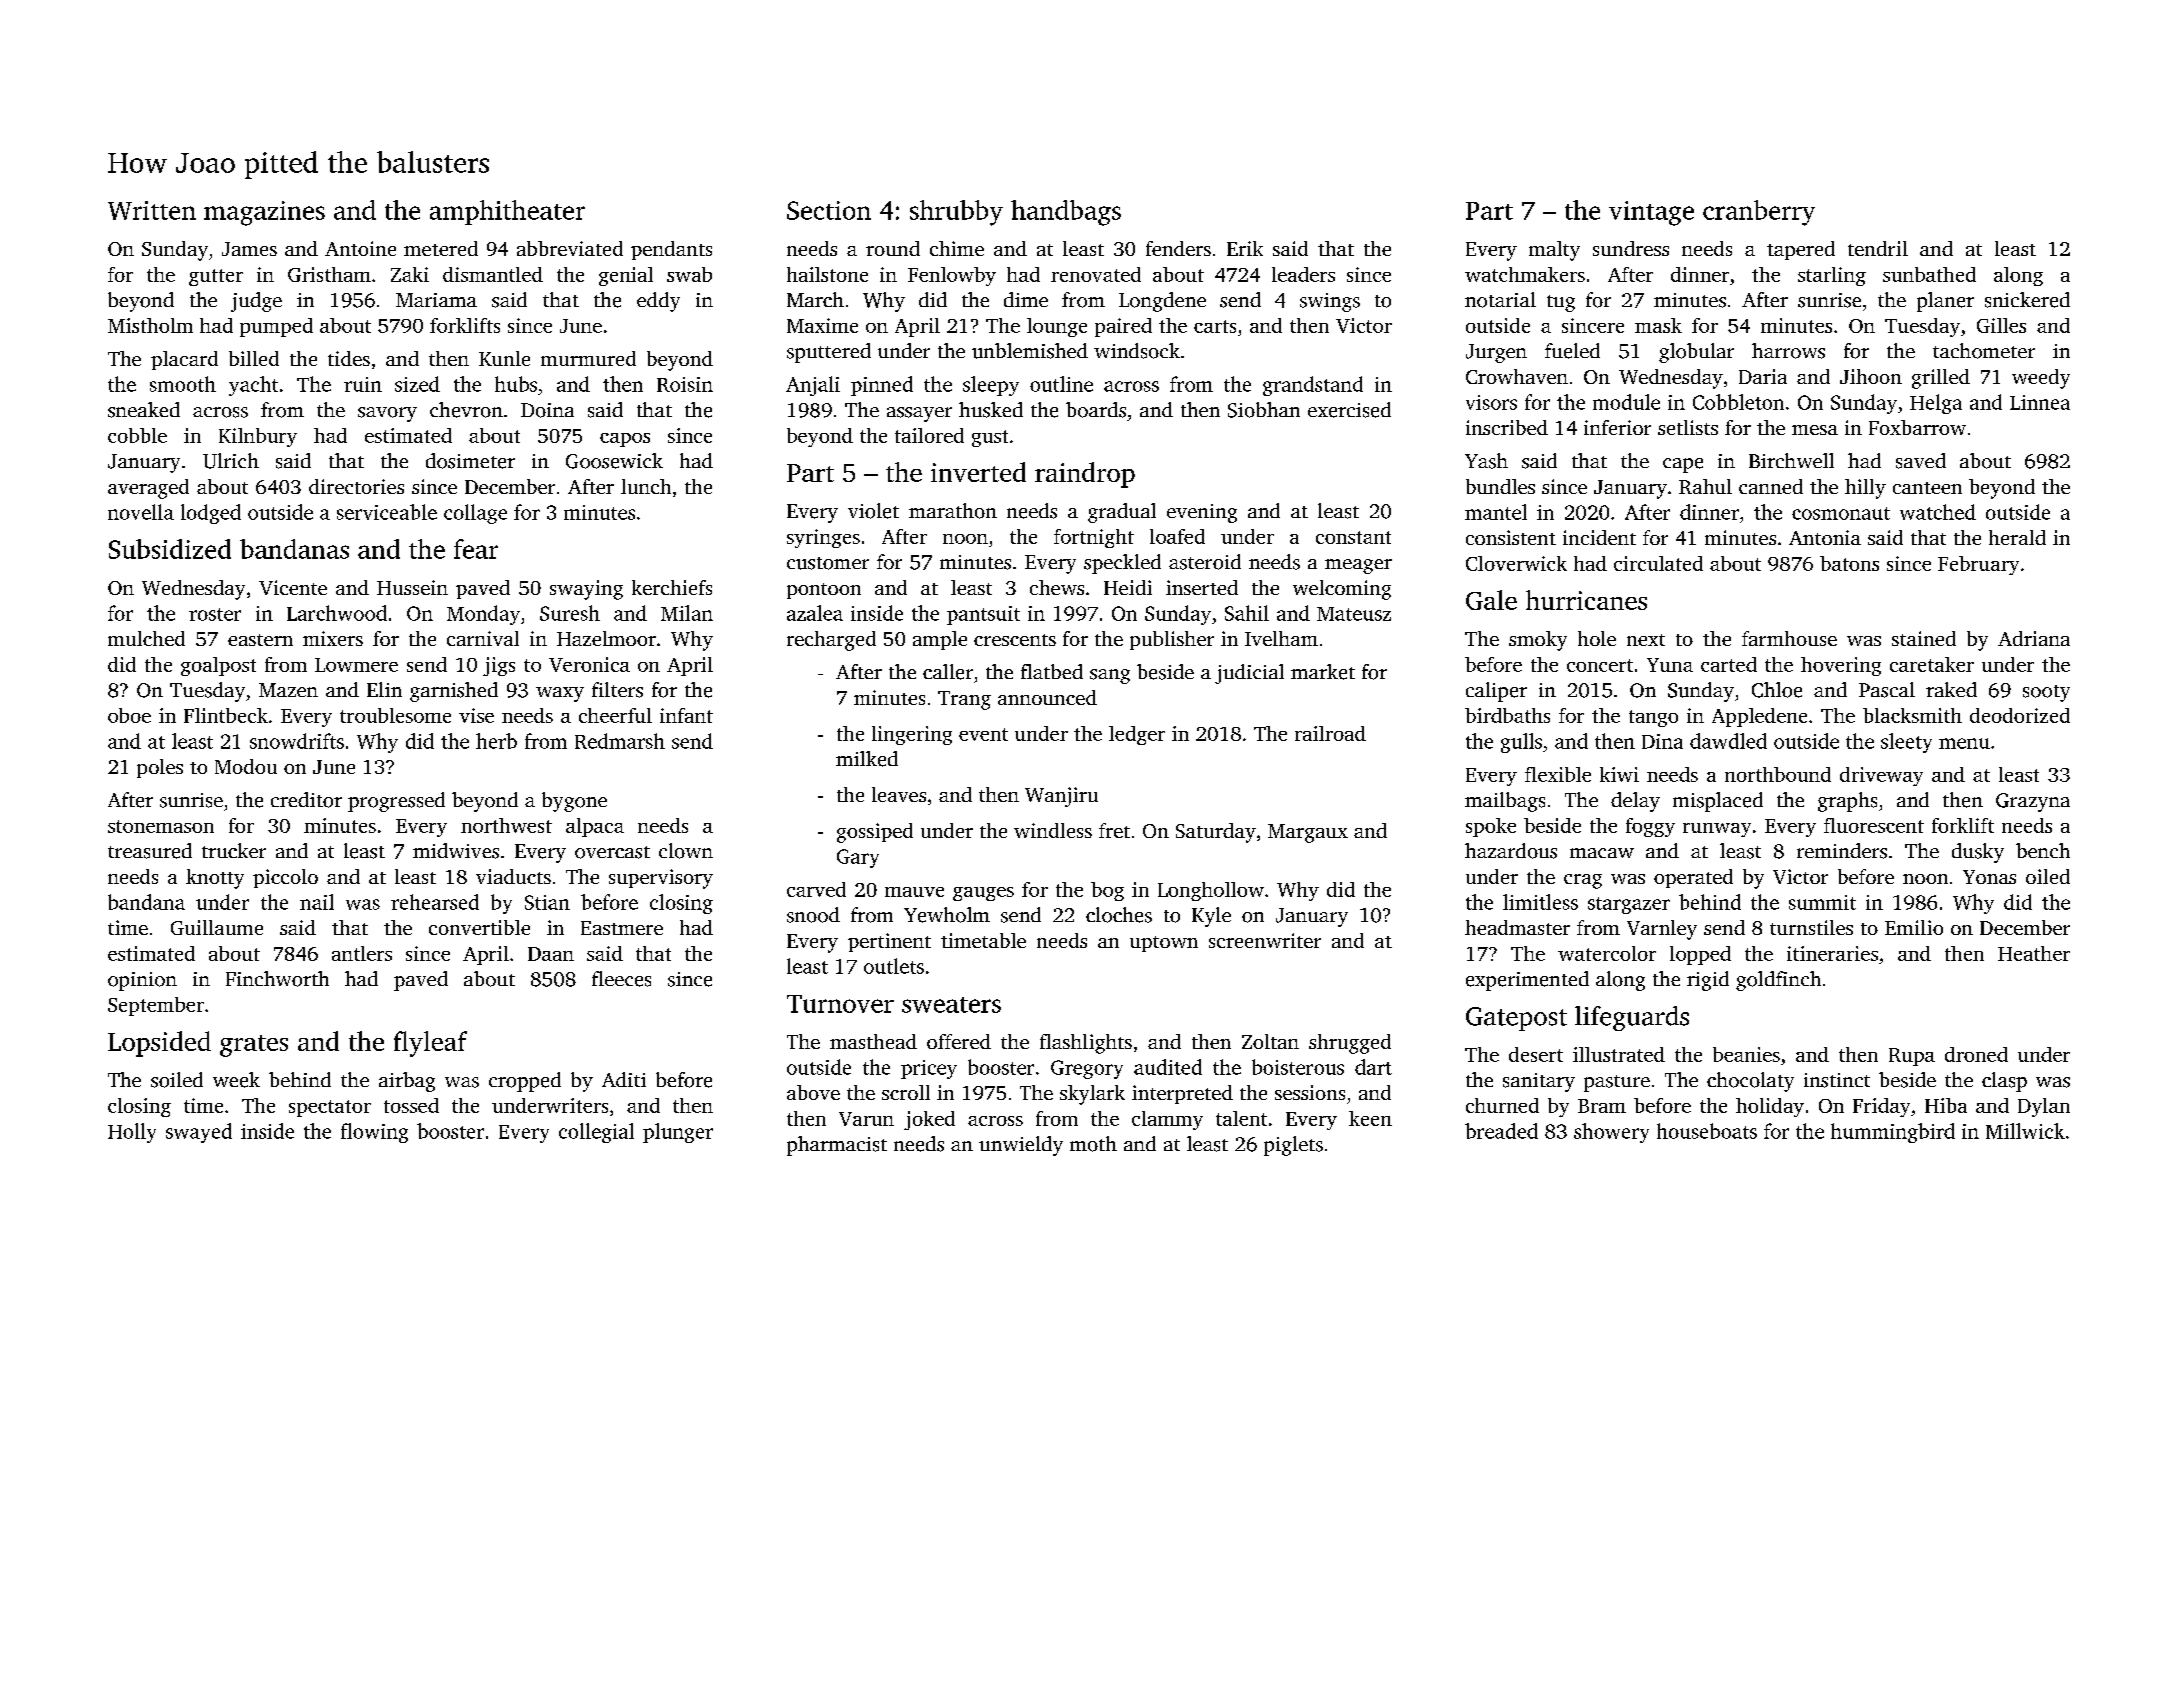 This screenshot has width=2178, height=1683. I want to click on dismantled, so click(493, 274).
